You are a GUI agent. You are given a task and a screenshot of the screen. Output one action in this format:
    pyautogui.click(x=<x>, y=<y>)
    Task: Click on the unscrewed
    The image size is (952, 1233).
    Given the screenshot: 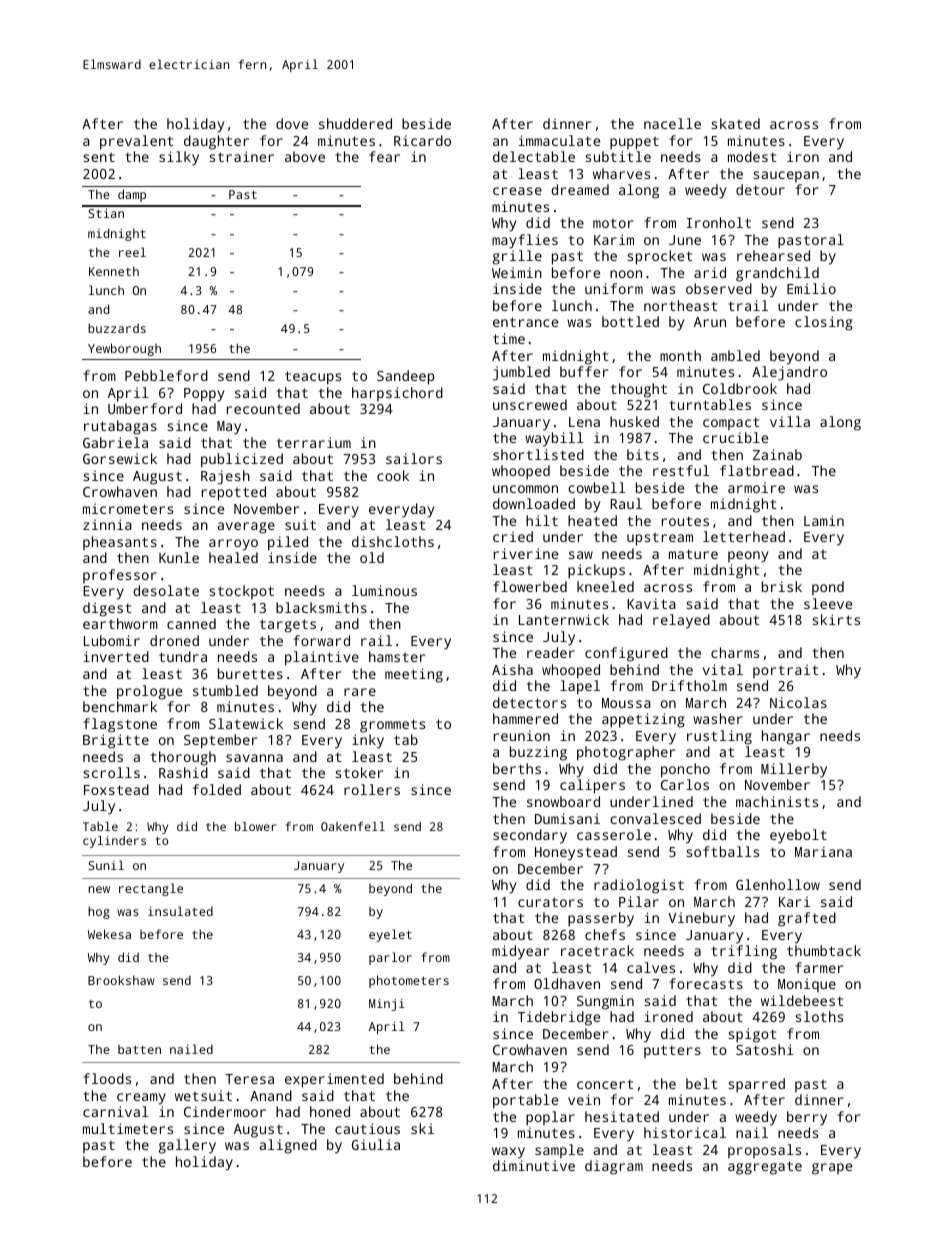 What is the action you would take?
    pyautogui.click(x=530, y=404)
